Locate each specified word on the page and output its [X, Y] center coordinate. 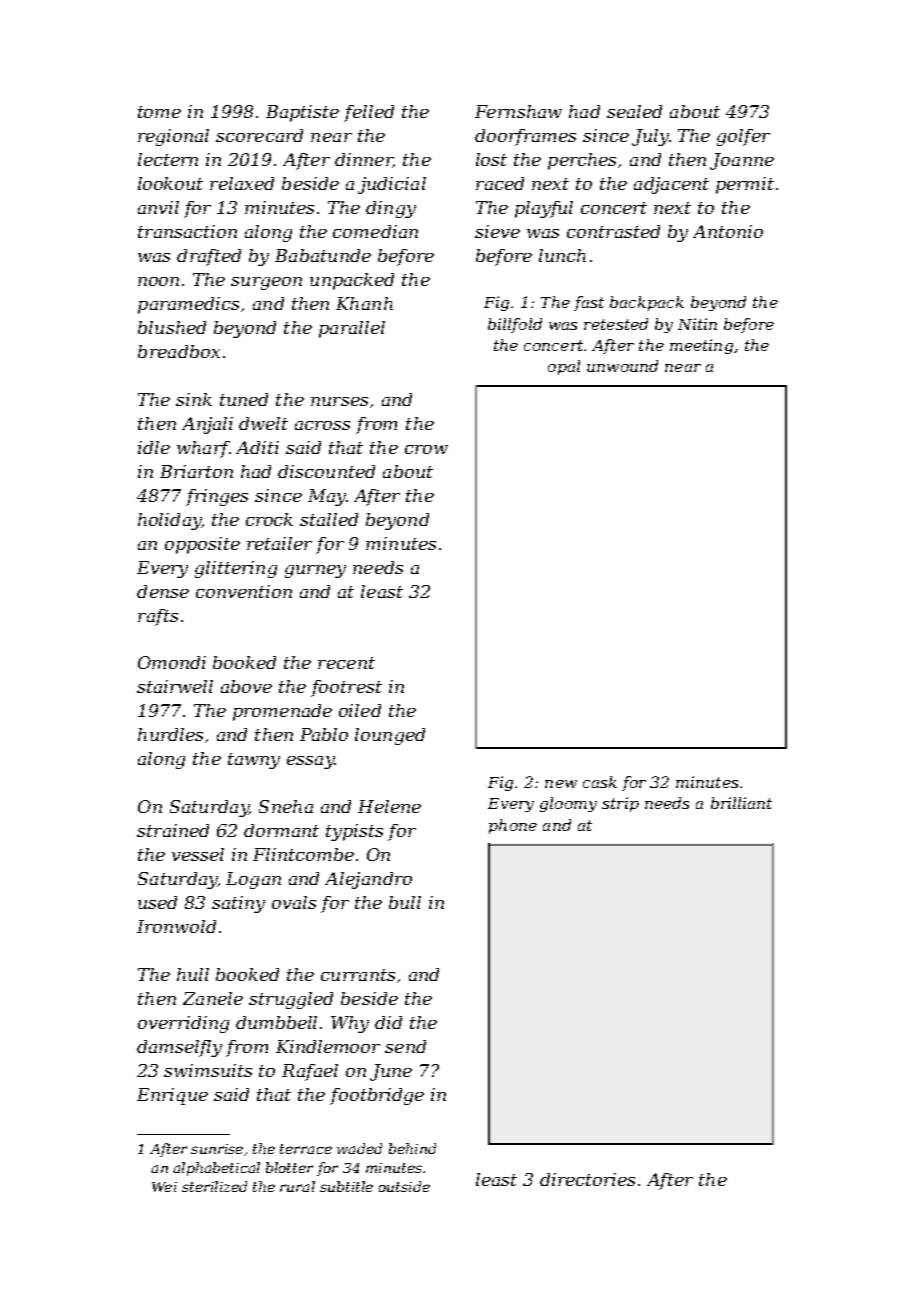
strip [620, 804]
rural [297, 1186]
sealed [634, 111]
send [405, 1046]
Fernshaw [518, 111]
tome [159, 112]
